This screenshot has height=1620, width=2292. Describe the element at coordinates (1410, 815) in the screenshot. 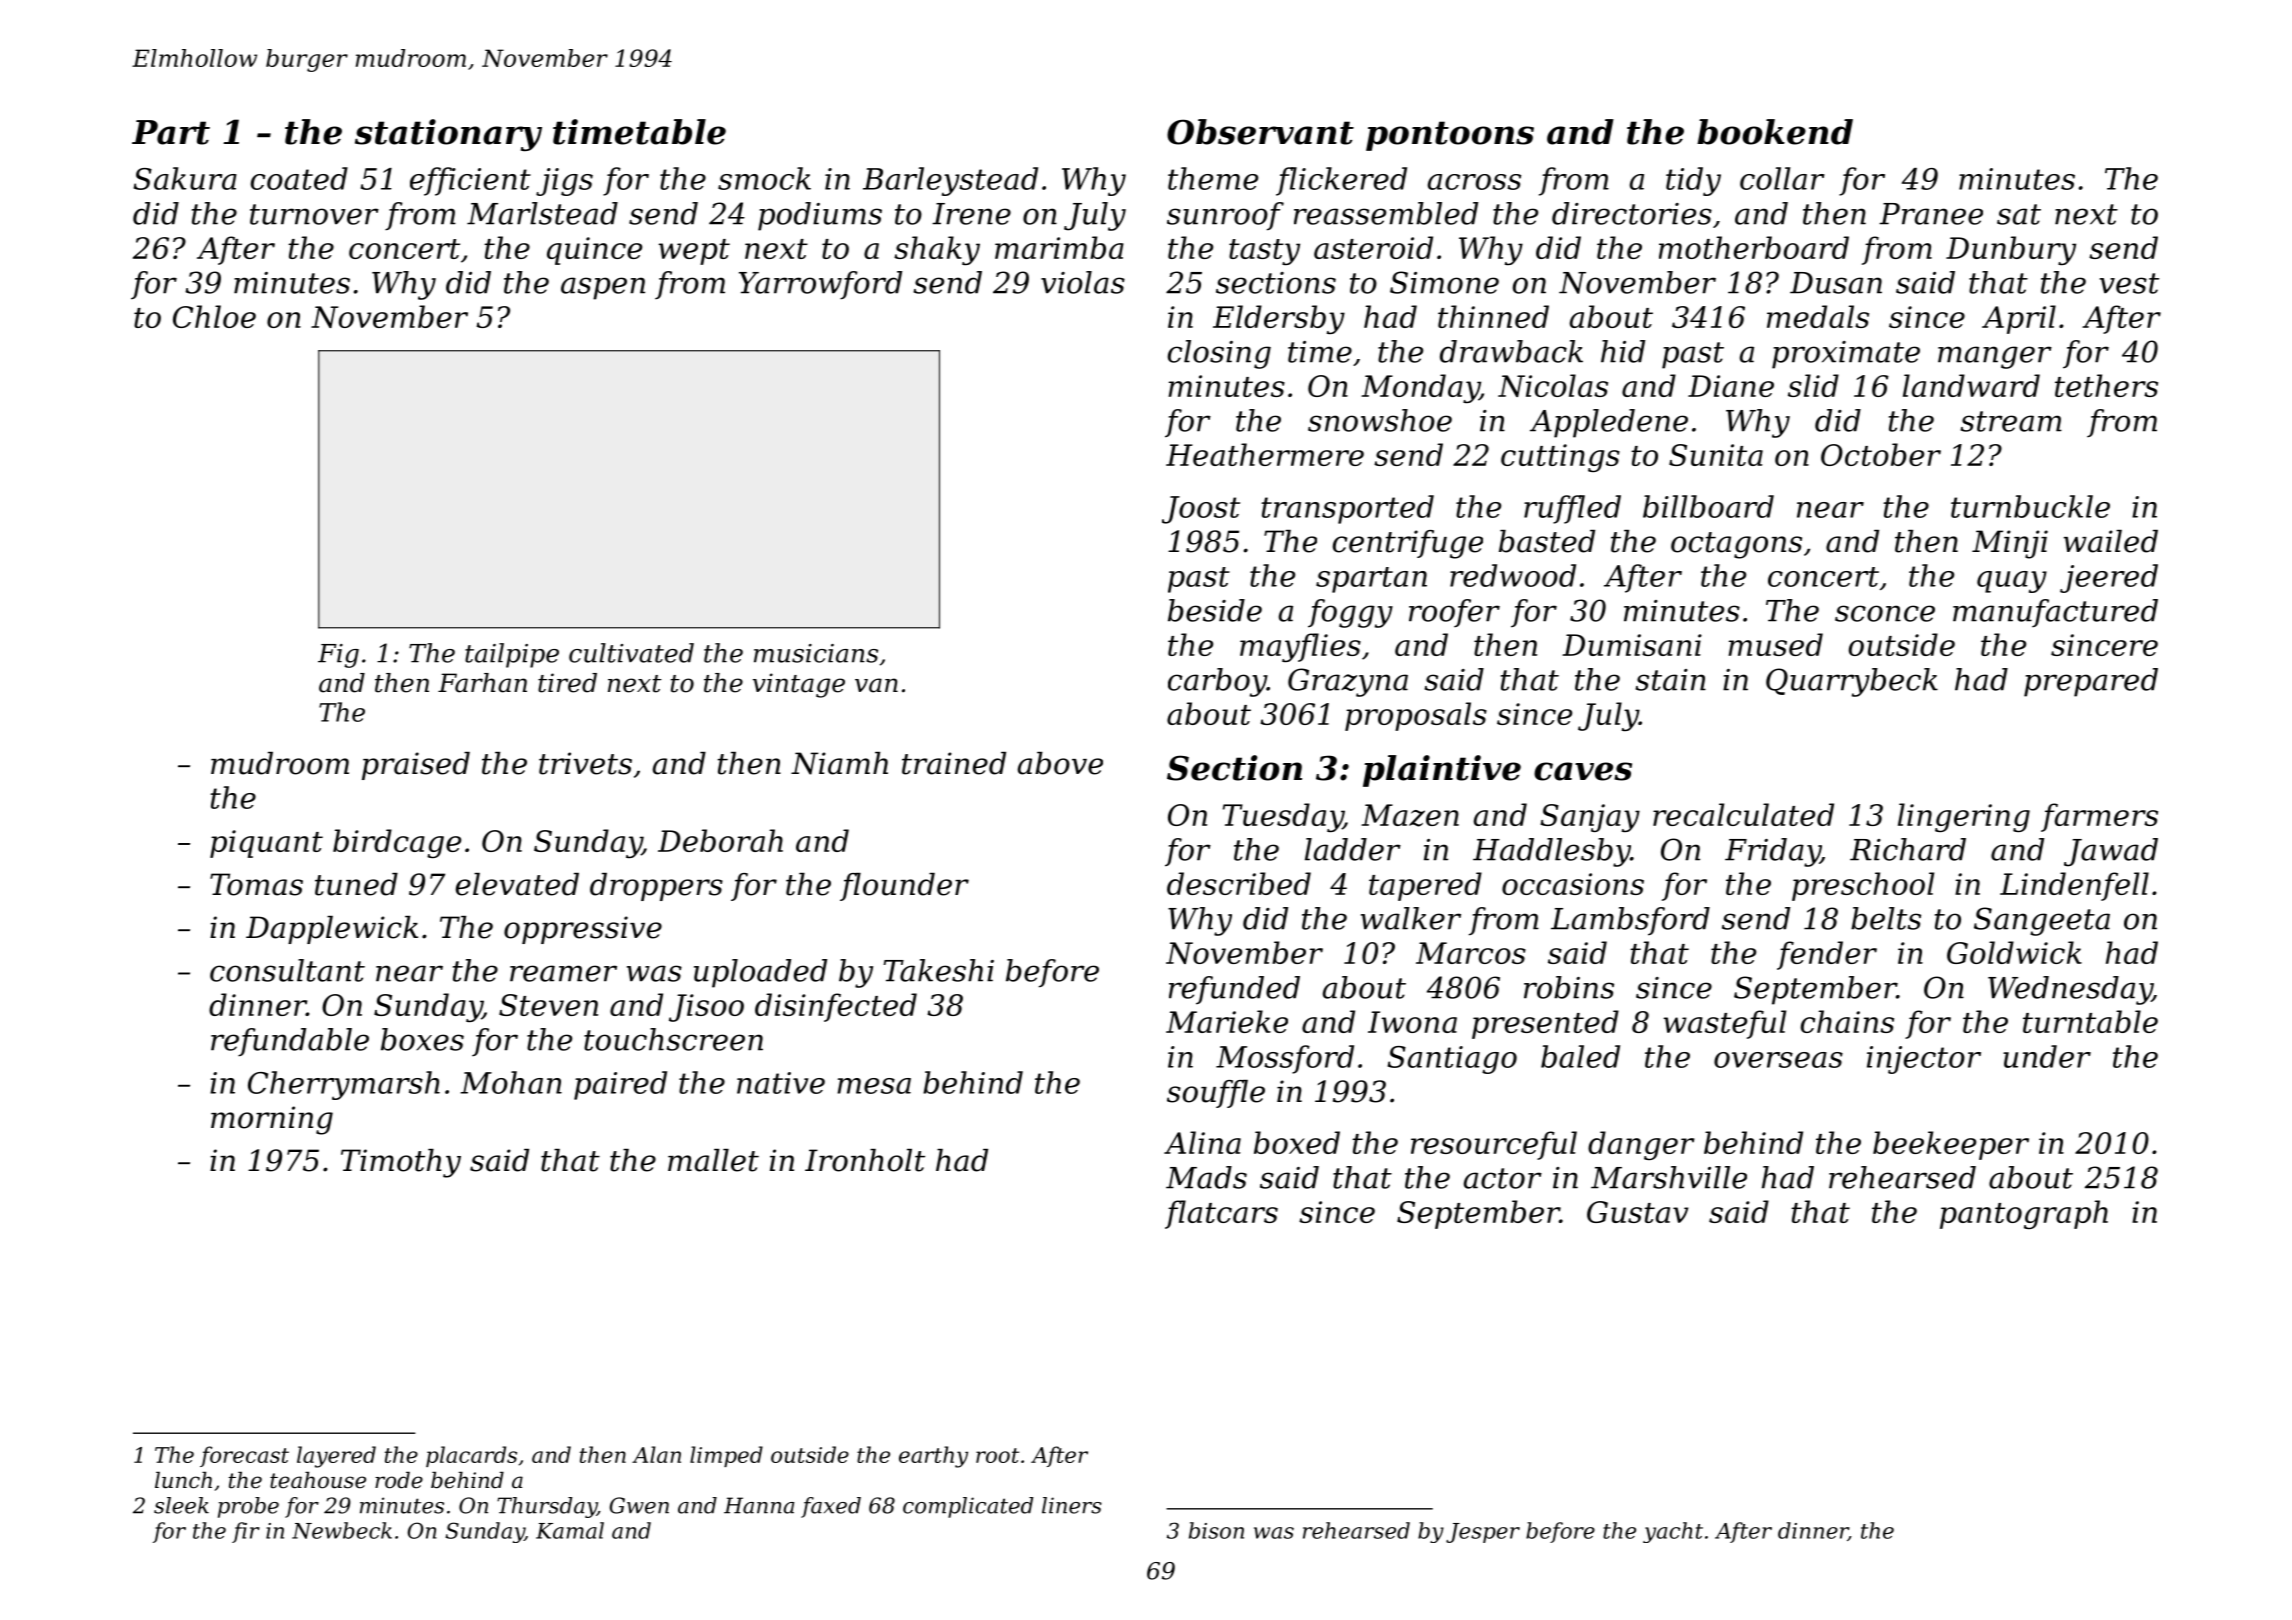

I see `Mazen` at that location.
